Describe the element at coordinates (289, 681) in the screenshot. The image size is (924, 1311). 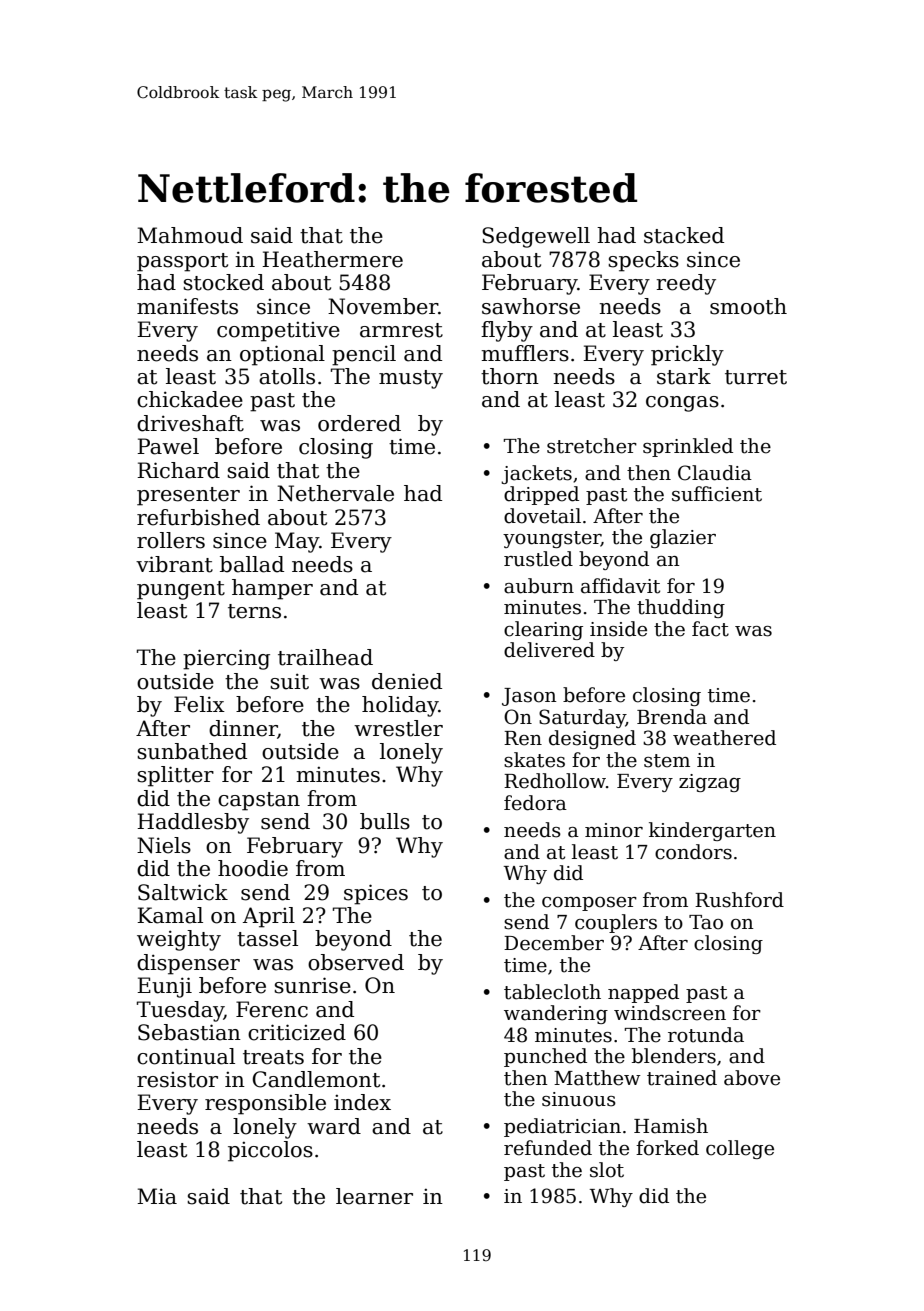
I see `suit` at that location.
